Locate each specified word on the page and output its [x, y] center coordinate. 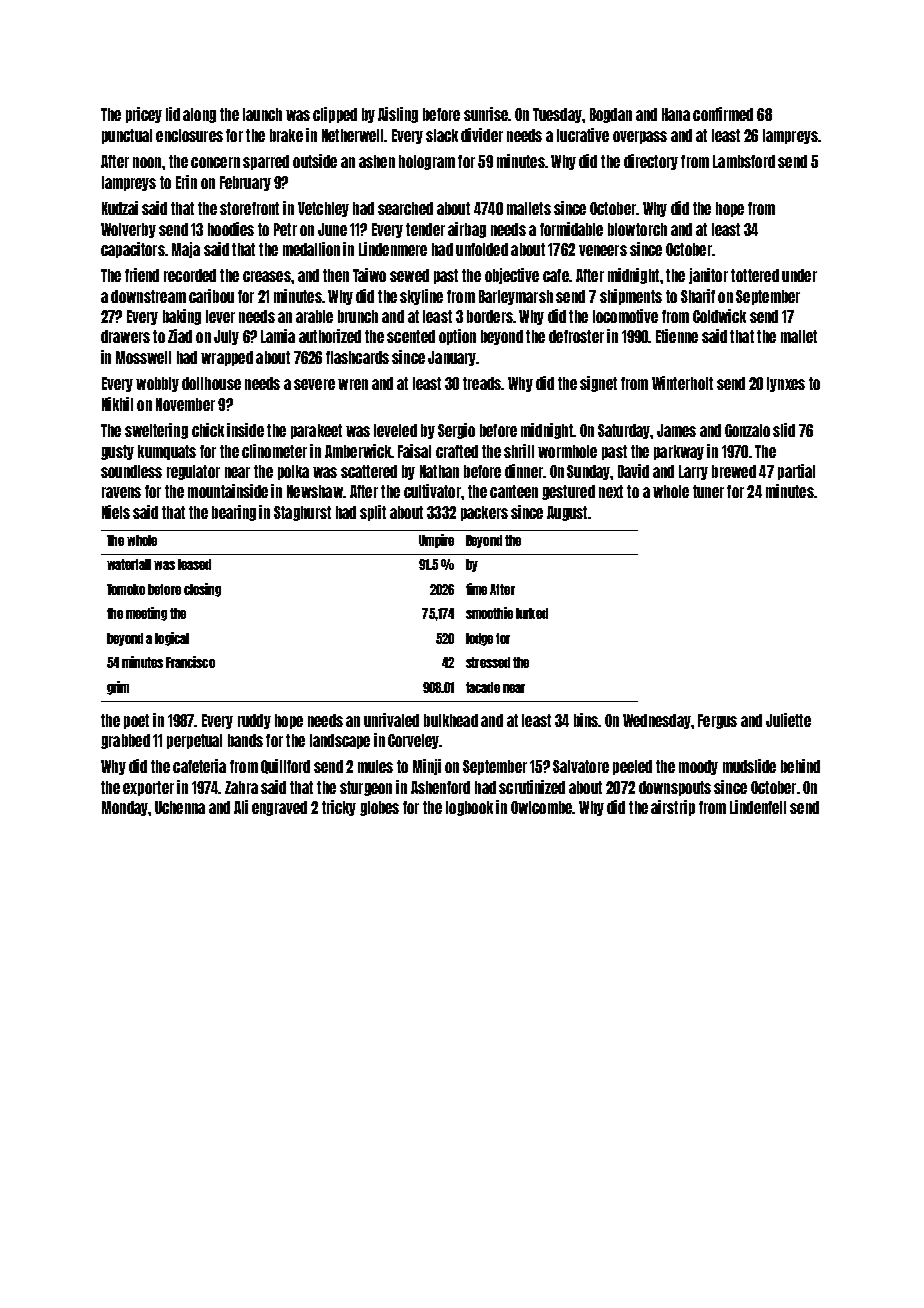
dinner [524, 471]
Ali [241, 807]
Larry [693, 472]
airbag [467, 230]
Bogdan [611, 115]
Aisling [398, 115]
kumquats [167, 452]
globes [379, 808]
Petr [285, 229]
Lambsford [744, 161]
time [476, 589]
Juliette [788, 720]
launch [262, 114]
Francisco [190, 662]
